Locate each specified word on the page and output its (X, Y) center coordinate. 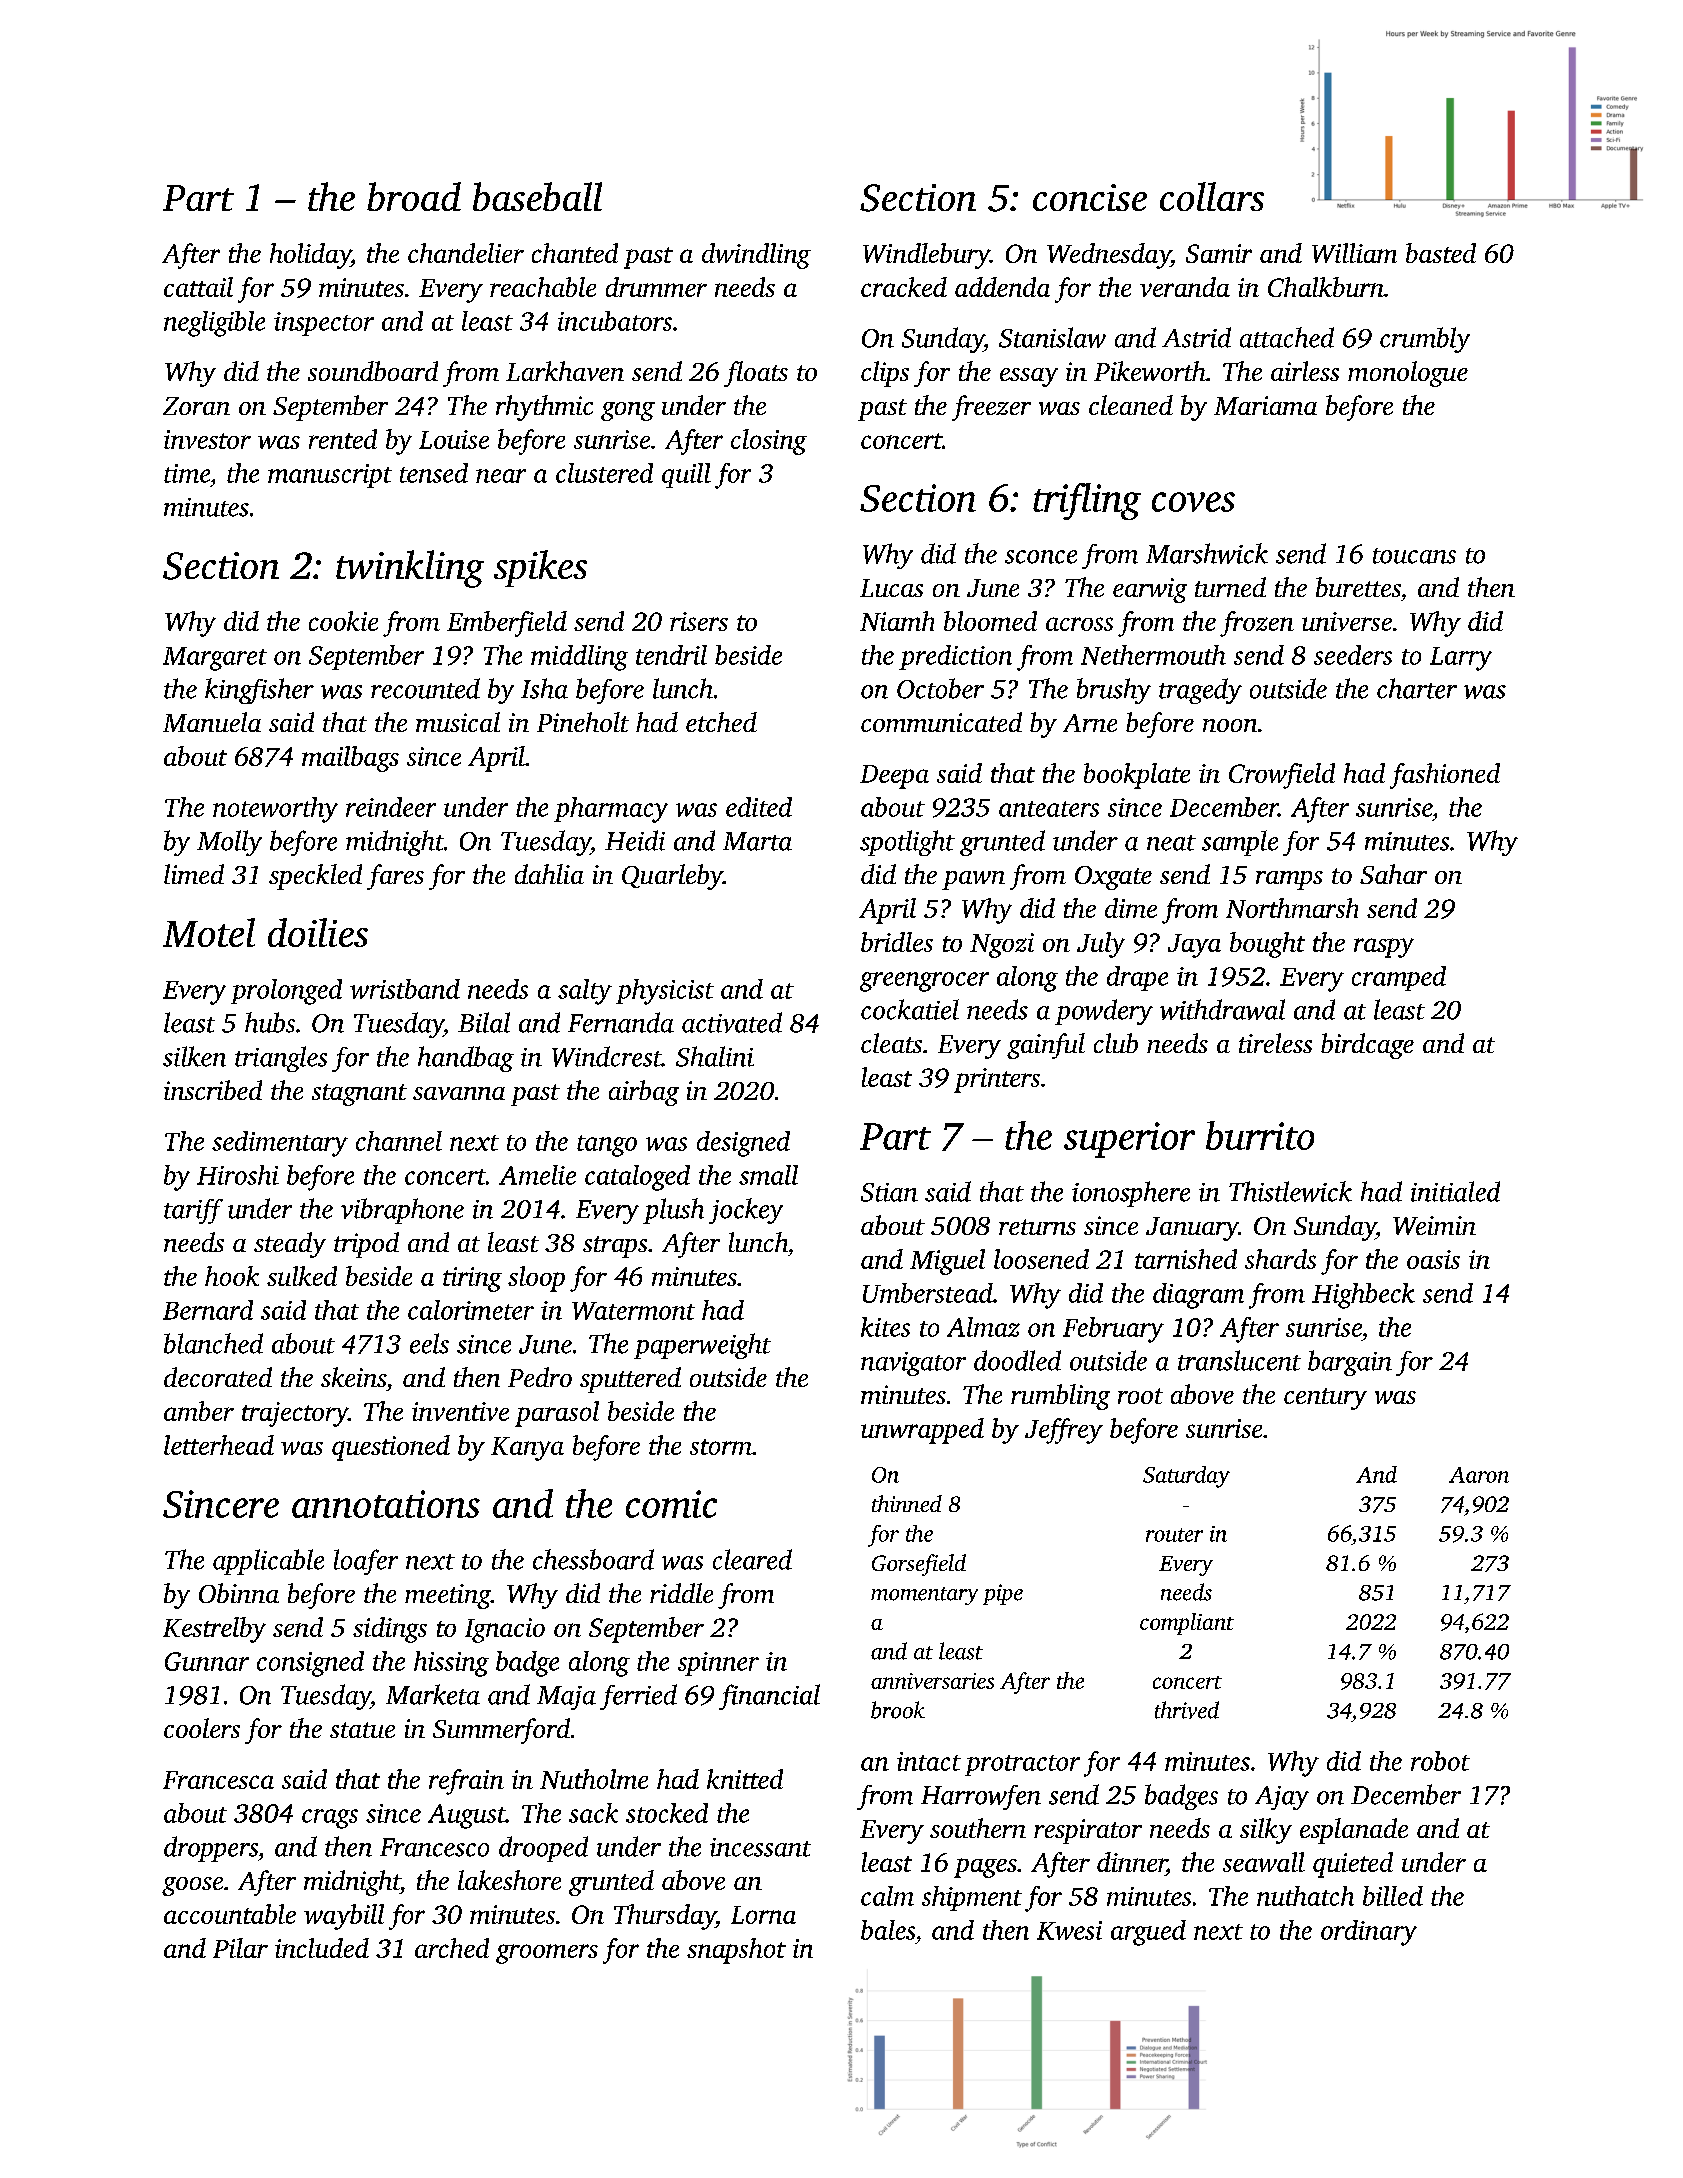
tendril (671, 655)
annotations (386, 1504)
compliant (1187, 1624)
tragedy (1200, 691)
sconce (1041, 557)
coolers (202, 1728)
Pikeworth (1150, 371)
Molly (229, 843)
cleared (752, 1559)
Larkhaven (565, 371)
